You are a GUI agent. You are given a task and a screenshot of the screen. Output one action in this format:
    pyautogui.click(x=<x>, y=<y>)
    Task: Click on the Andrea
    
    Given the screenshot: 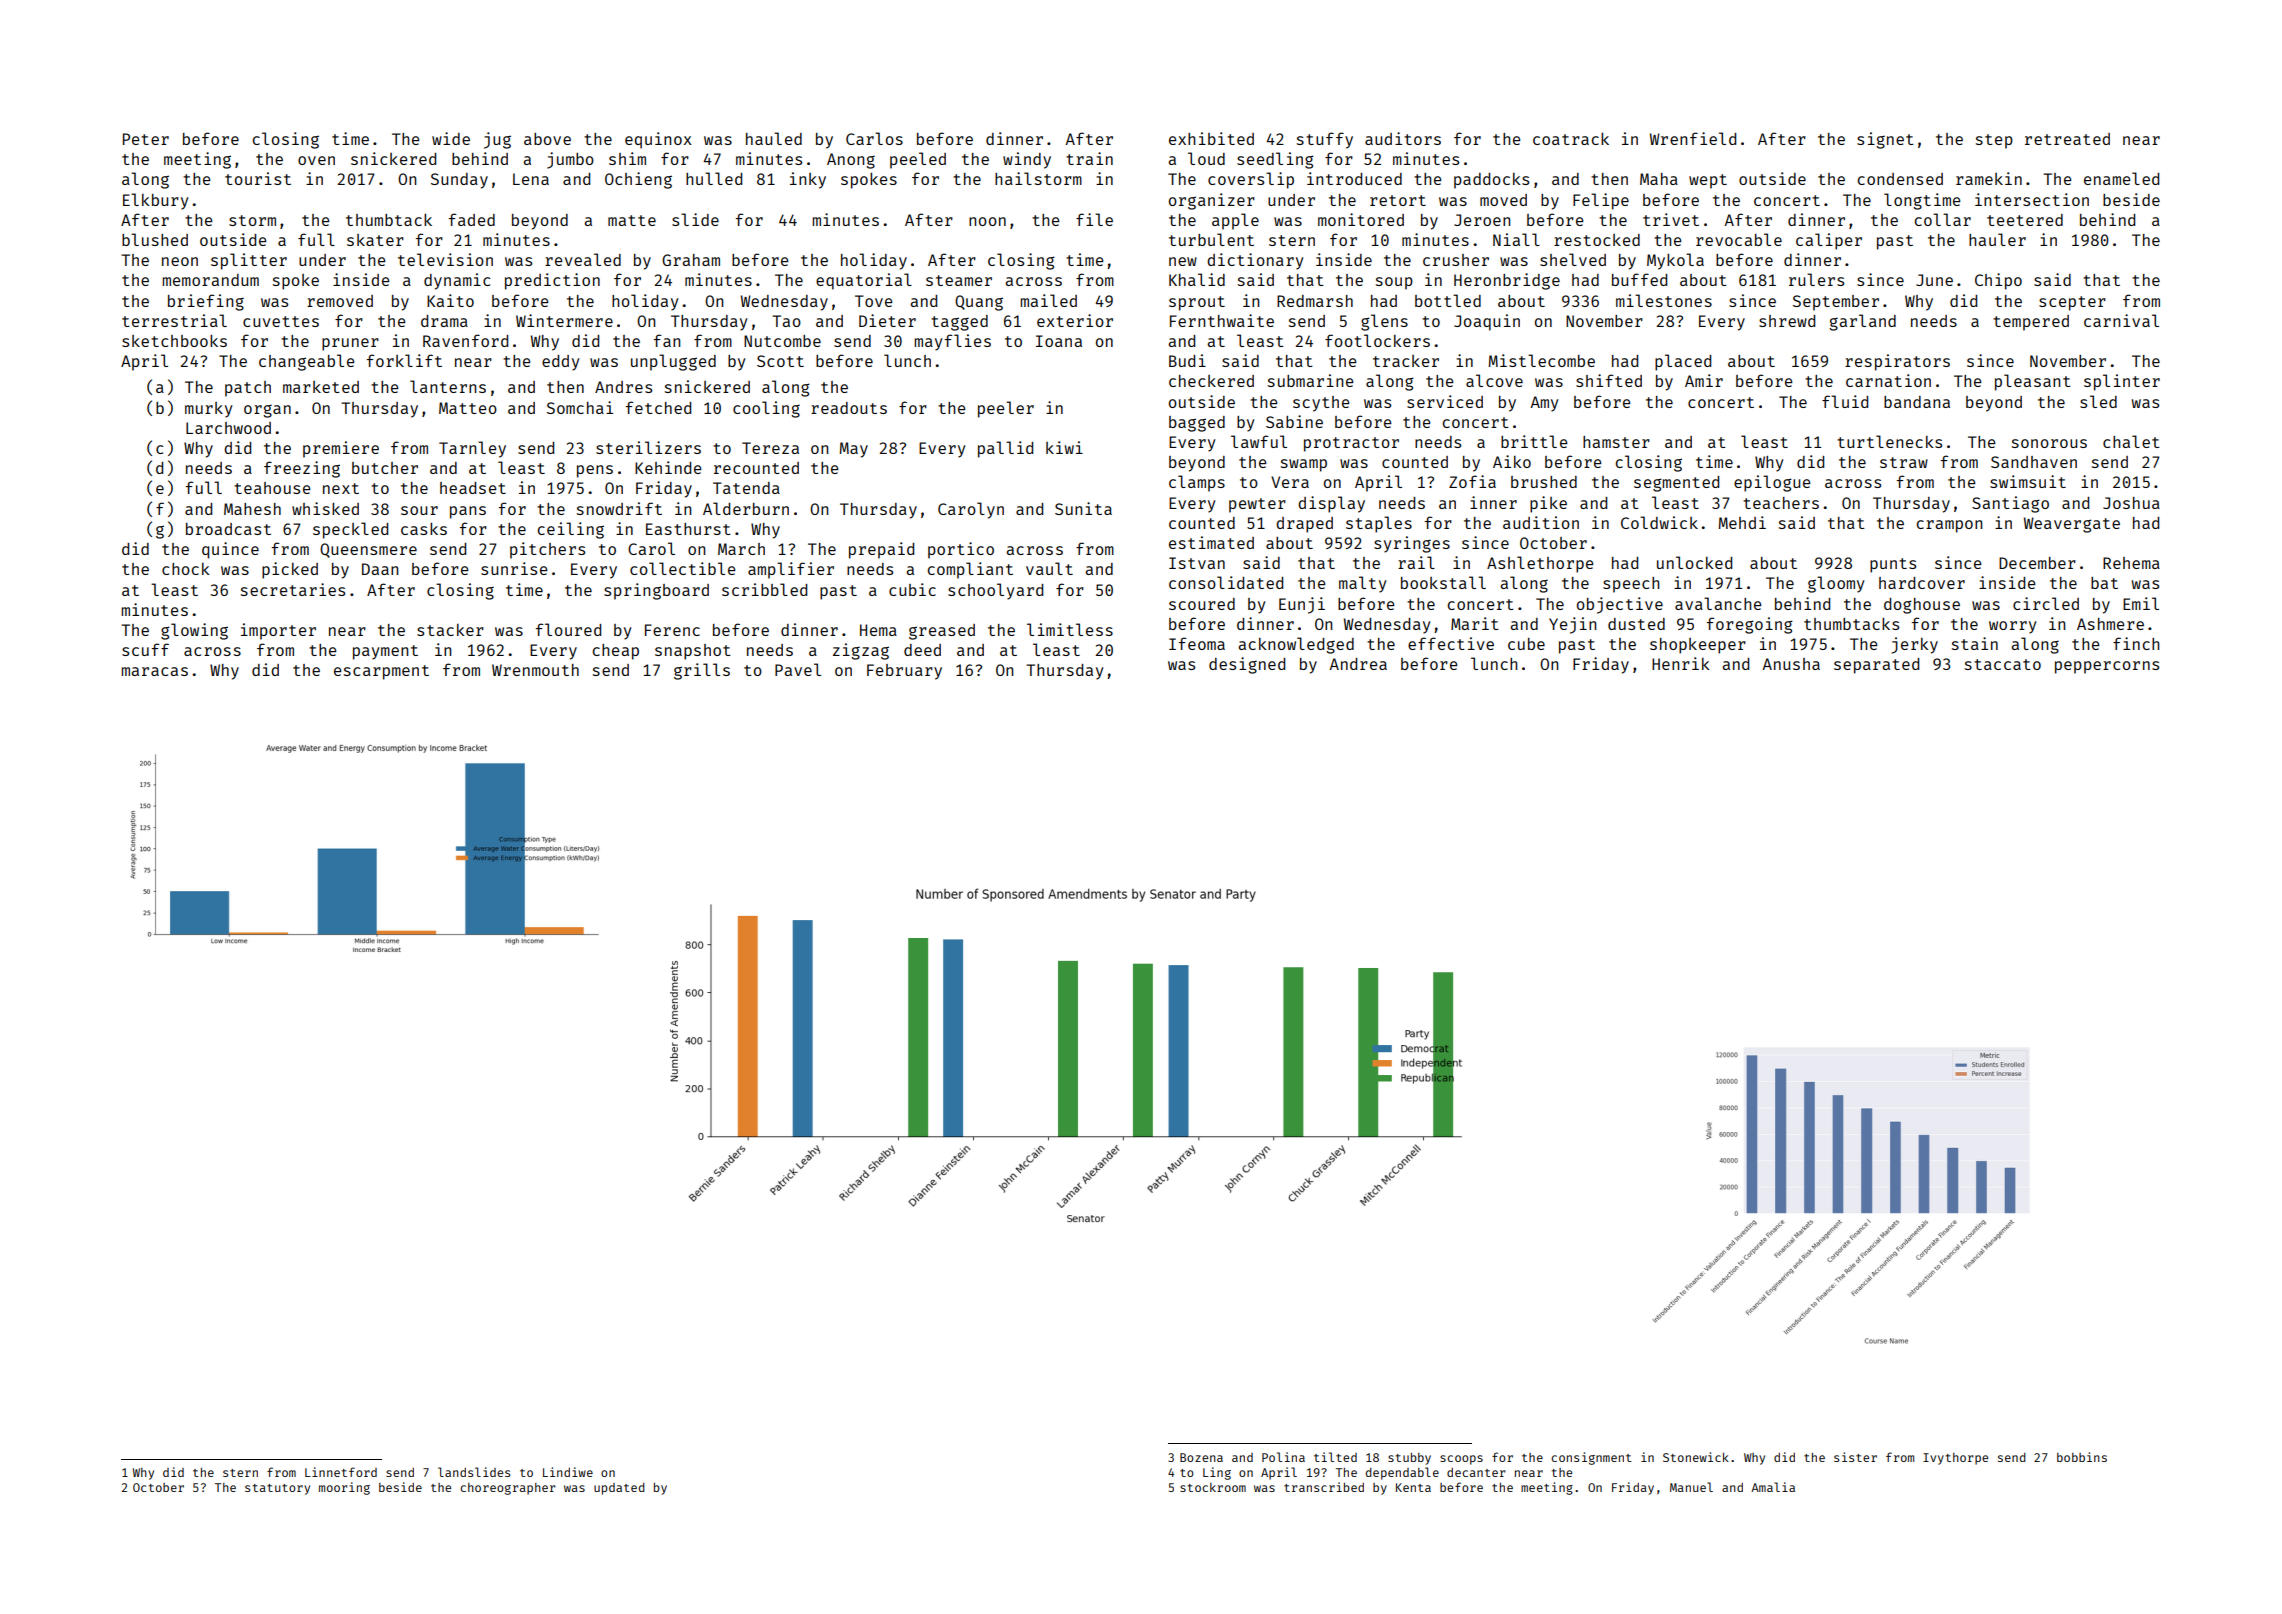 What is the action you would take?
    pyautogui.click(x=1358, y=664)
